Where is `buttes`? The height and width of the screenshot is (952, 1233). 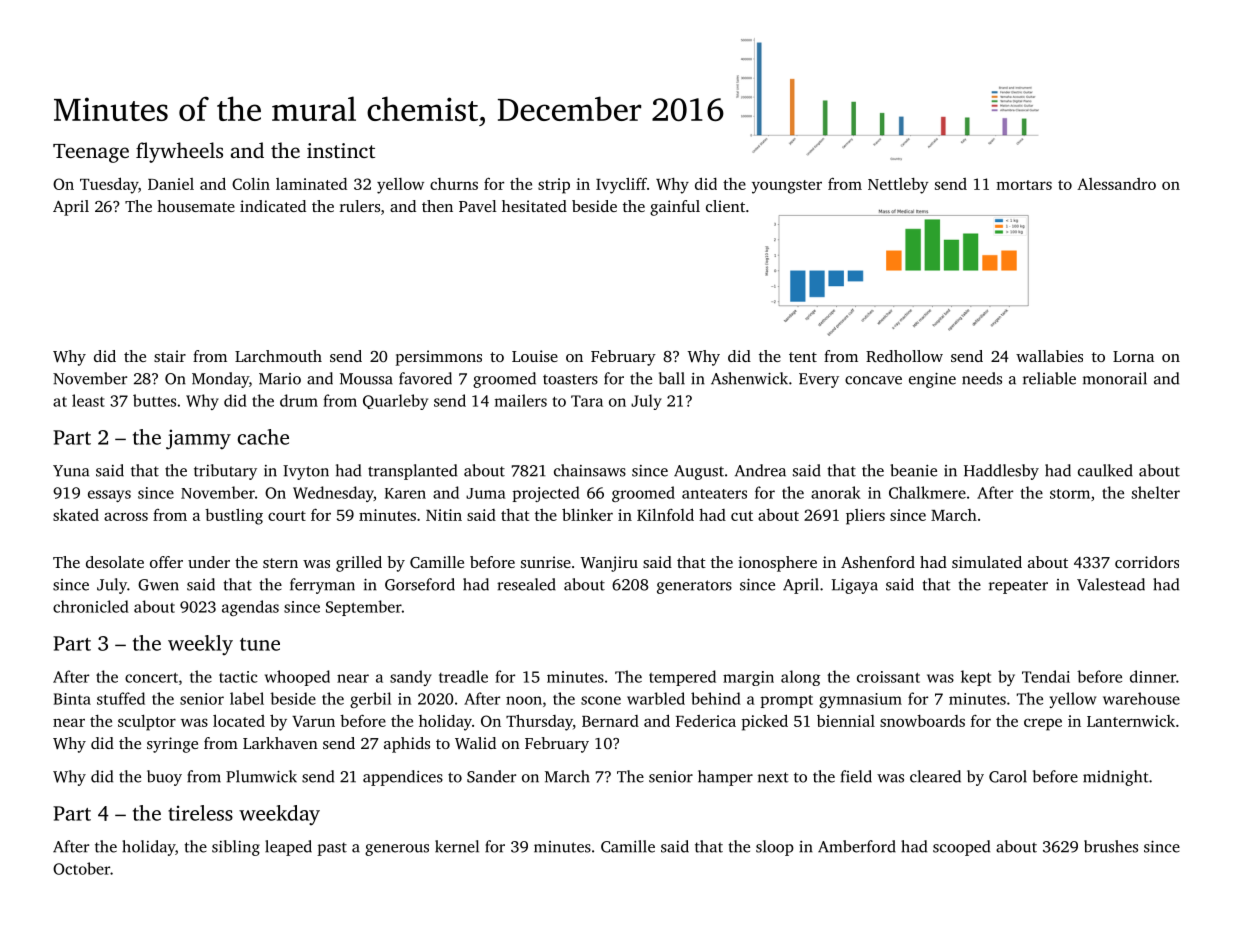 buttes is located at coordinates (154, 400).
